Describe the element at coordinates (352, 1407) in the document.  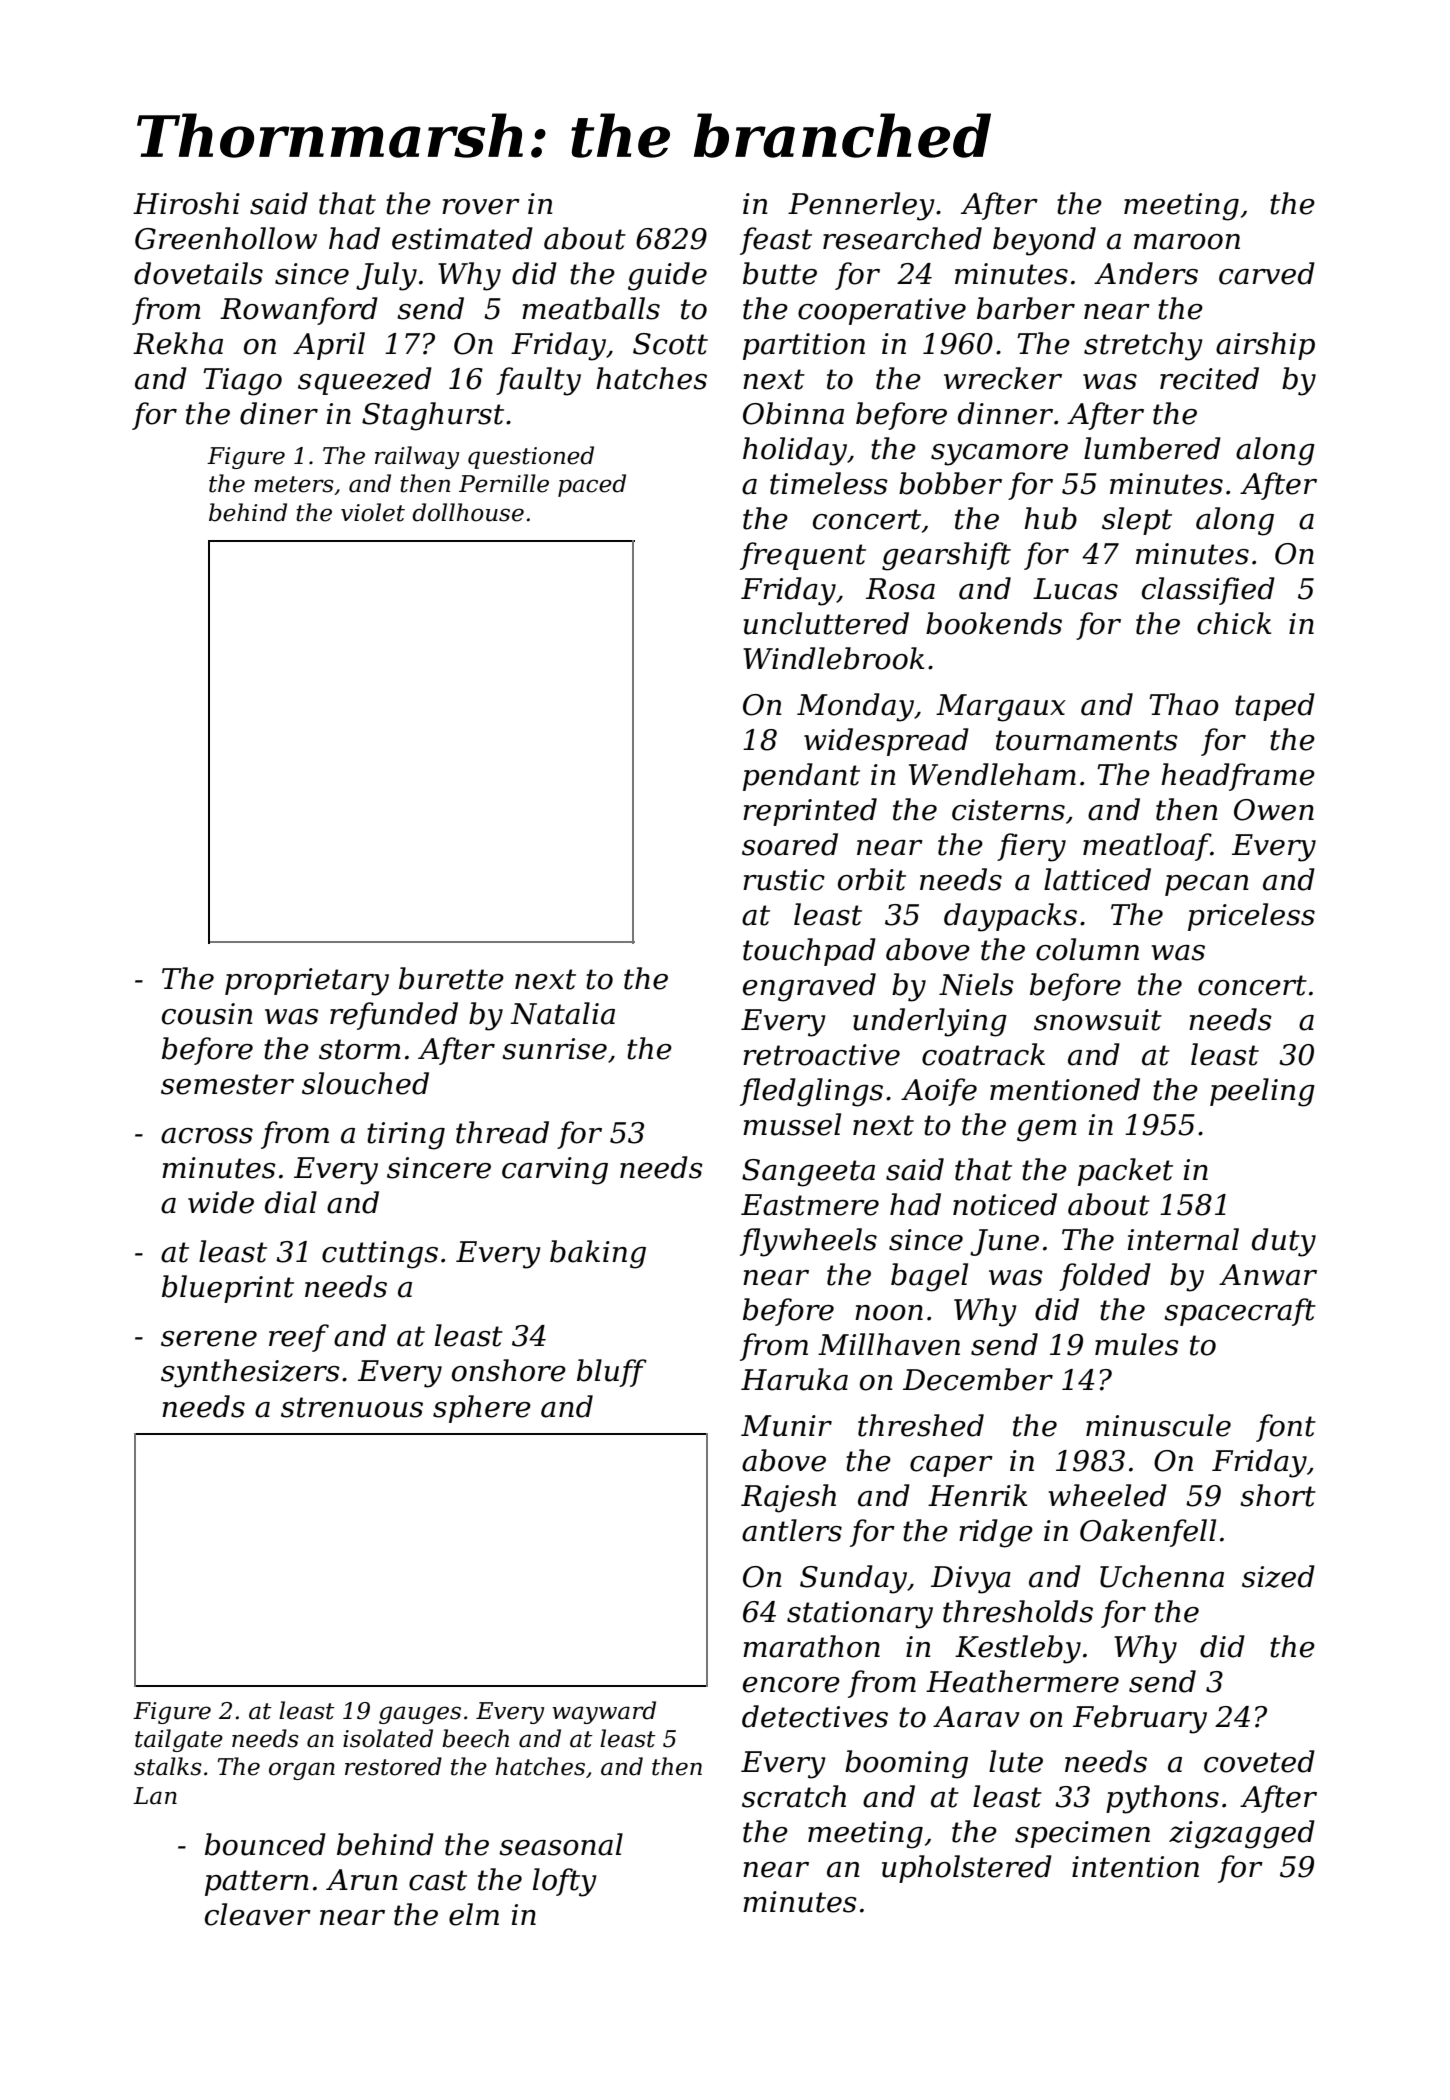
I see `strenuous` at that location.
